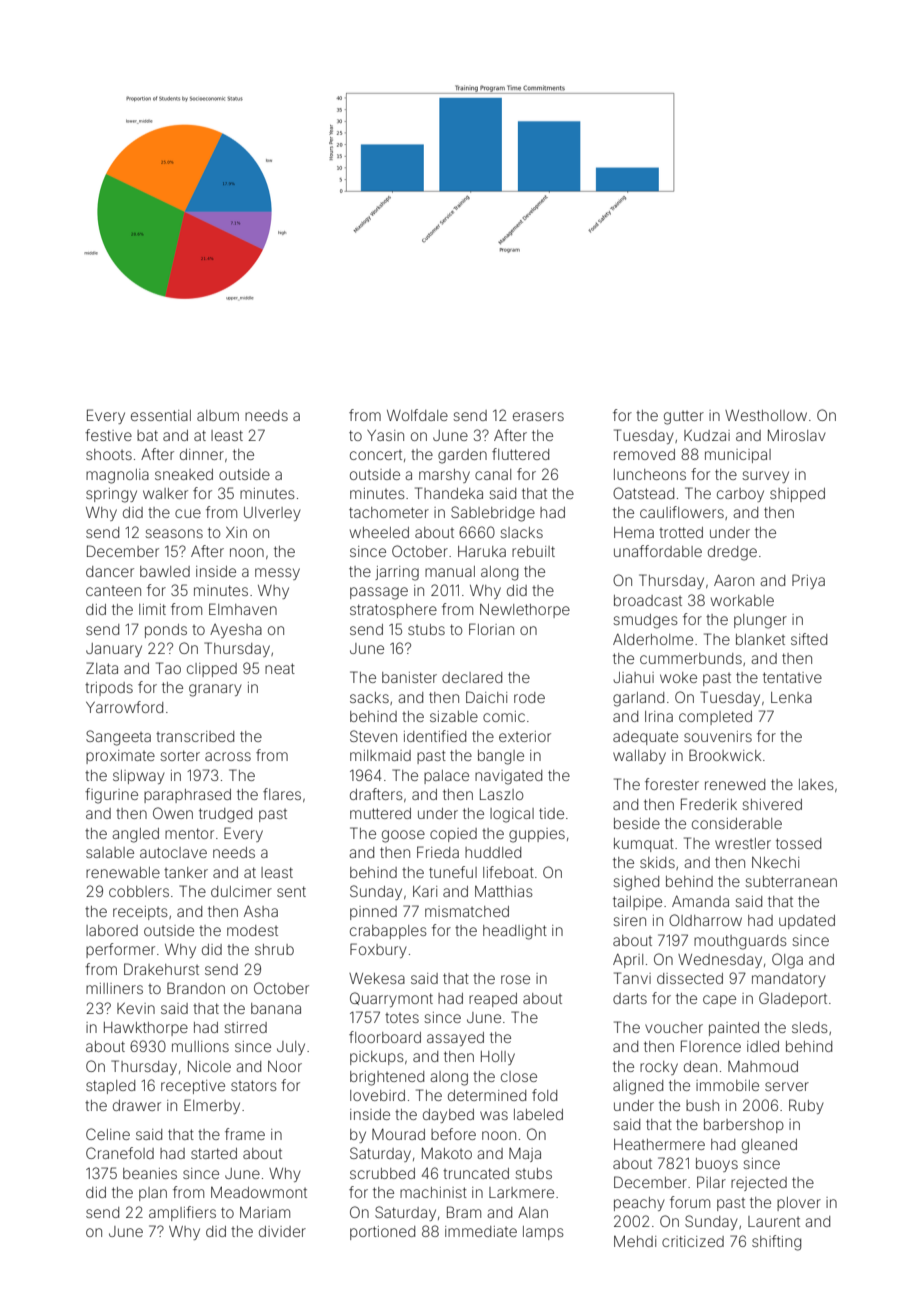 The image size is (924, 1308). Describe the element at coordinates (282, 1231) in the screenshot. I see `divider` at that location.
